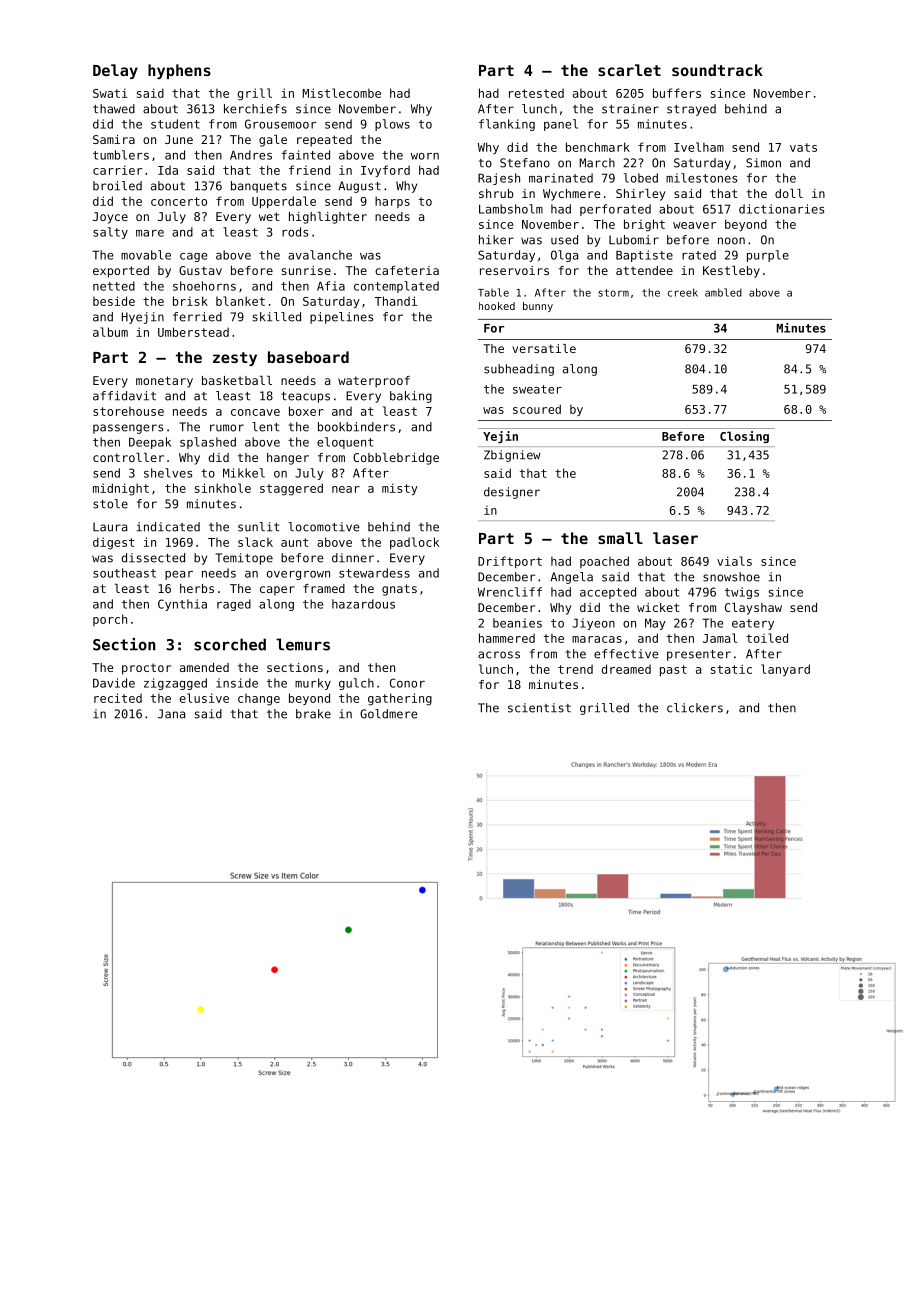 The width and height of the screenshot is (924, 1308). What do you see at coordinates (717, 70) in the screenshot?
I see `soundtrack` at bounding box center [717, 70].
